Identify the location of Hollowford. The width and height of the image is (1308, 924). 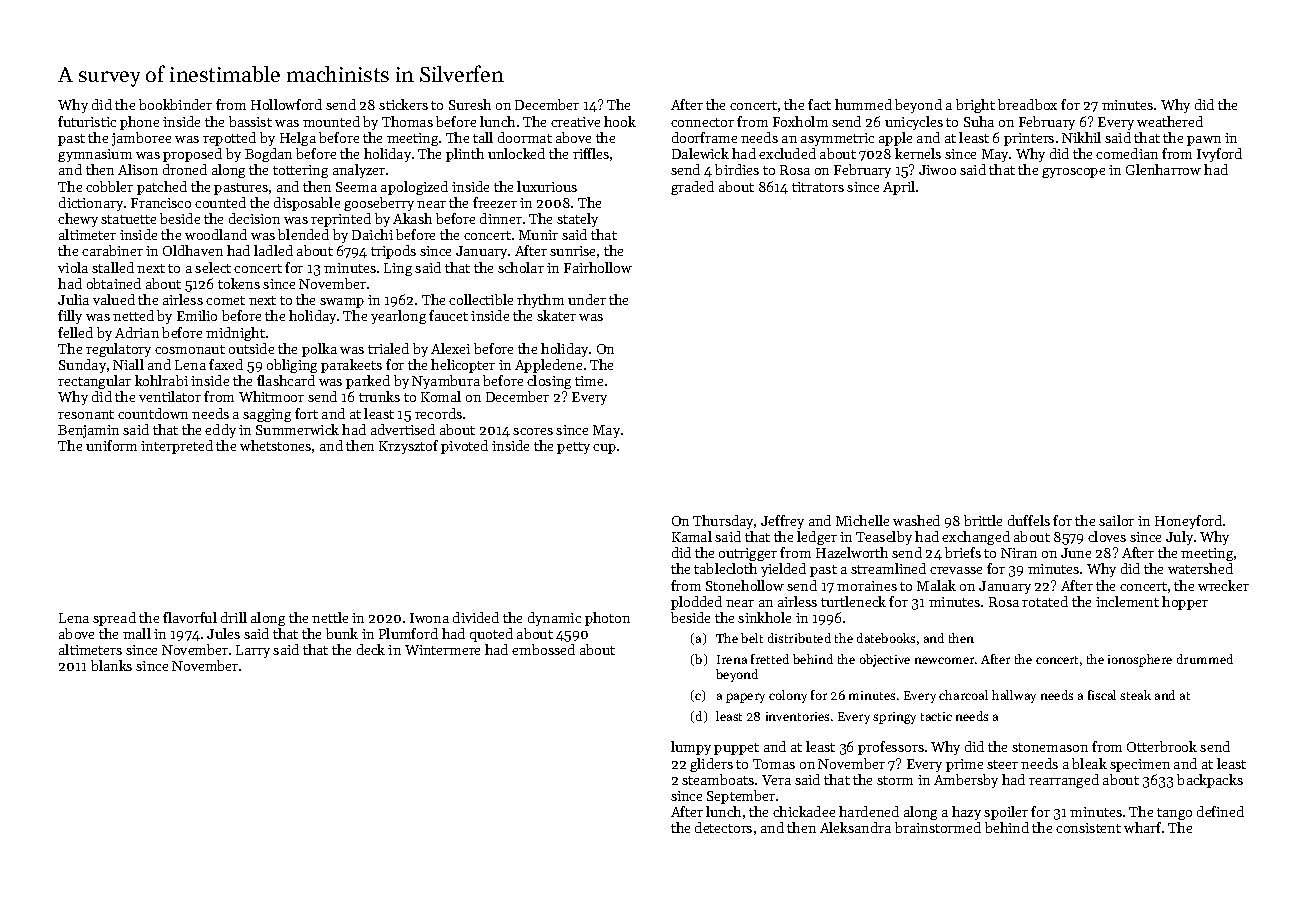
(286, 104).
